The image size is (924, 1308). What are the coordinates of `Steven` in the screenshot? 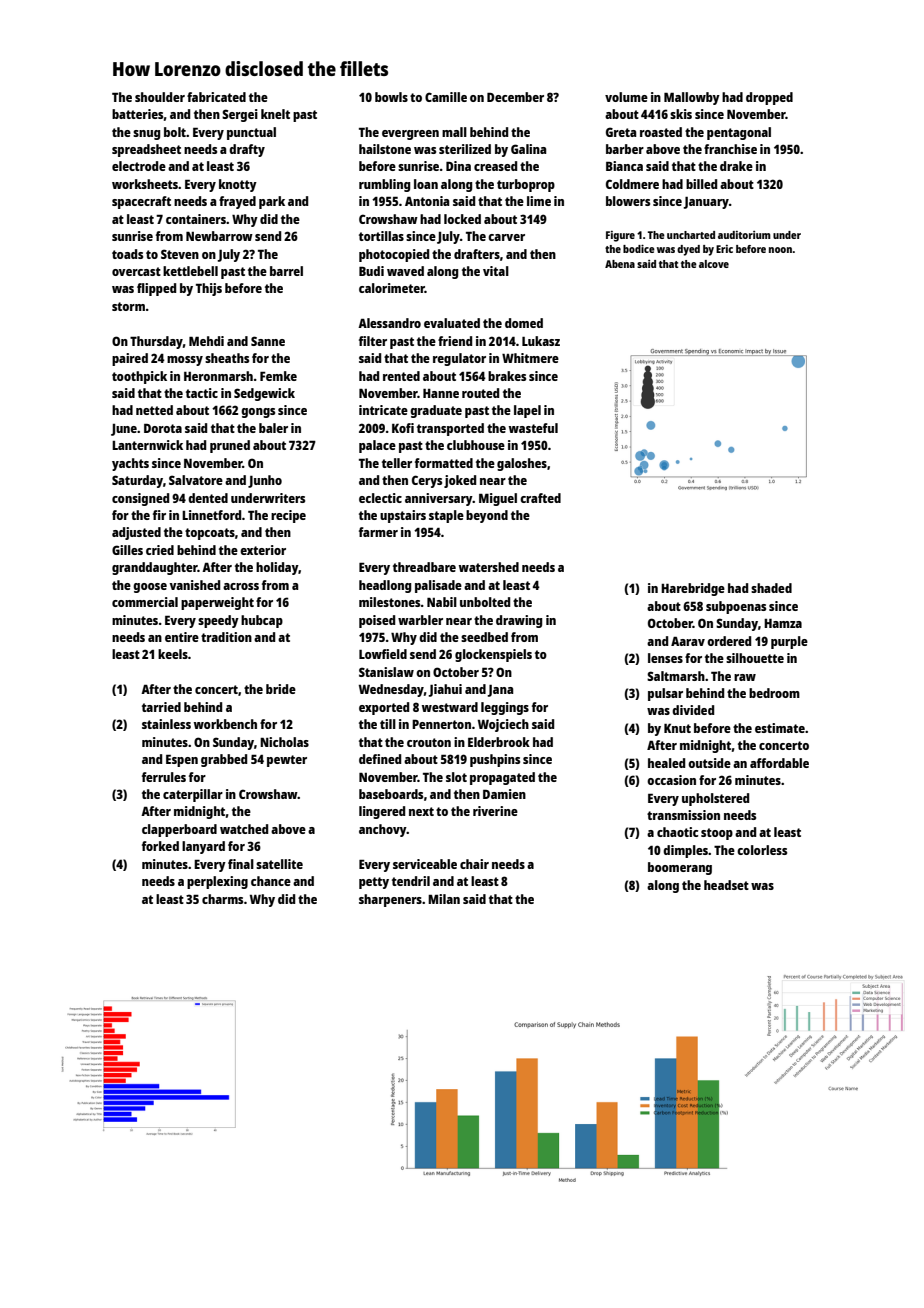 It's located at (180, 254).
